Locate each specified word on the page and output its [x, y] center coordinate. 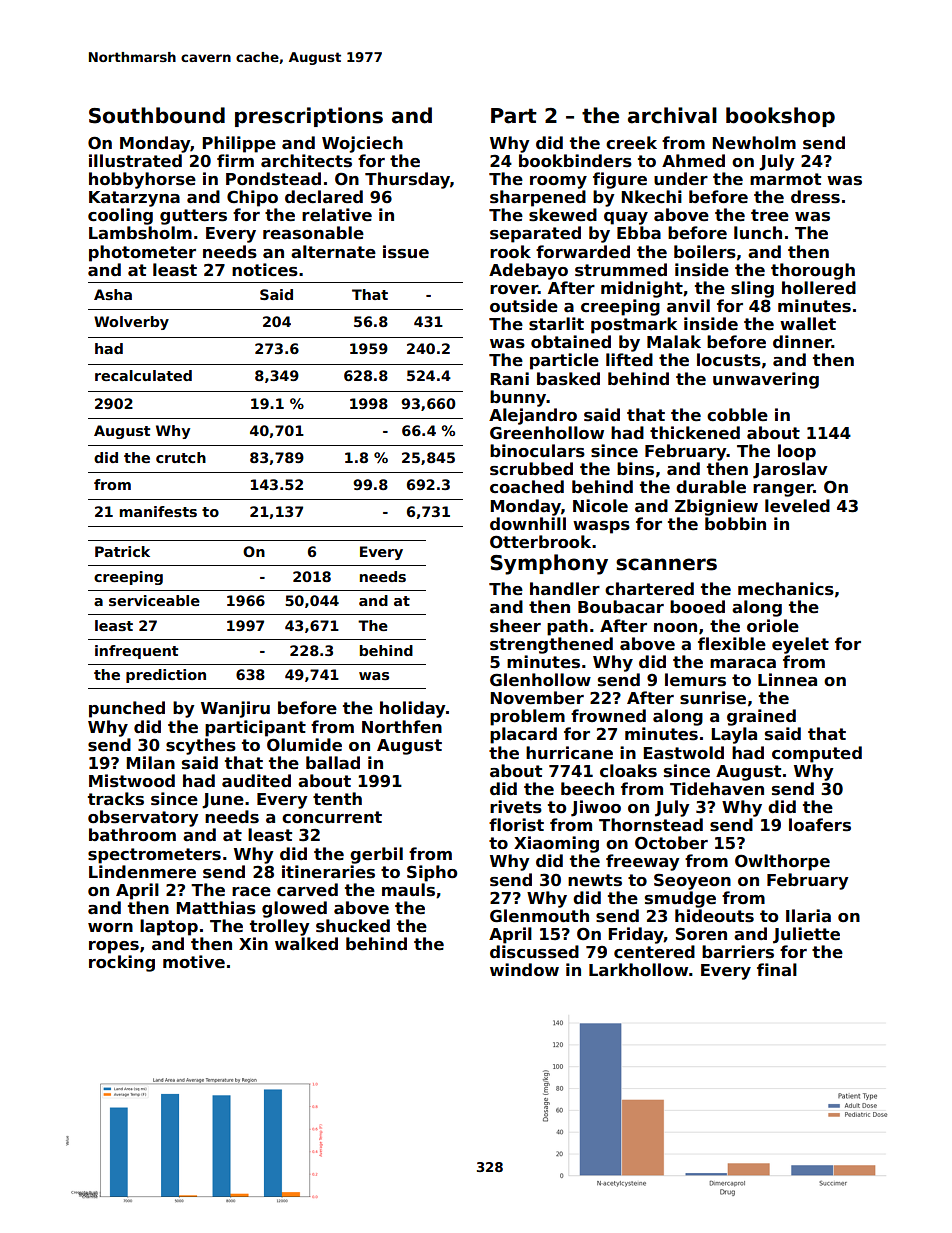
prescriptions [309, 117]
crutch [181, 457]
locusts [729, 360]
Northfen [402, 727]
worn [110, 928]
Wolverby [131, 323]
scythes [201, 746]
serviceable [154, 600]
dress [815, 197]
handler [565, 589]
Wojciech [362, 144]
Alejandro [533, 416]
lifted [629, 360]
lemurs [695, 680]
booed [697, 607]
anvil [688, 305]
